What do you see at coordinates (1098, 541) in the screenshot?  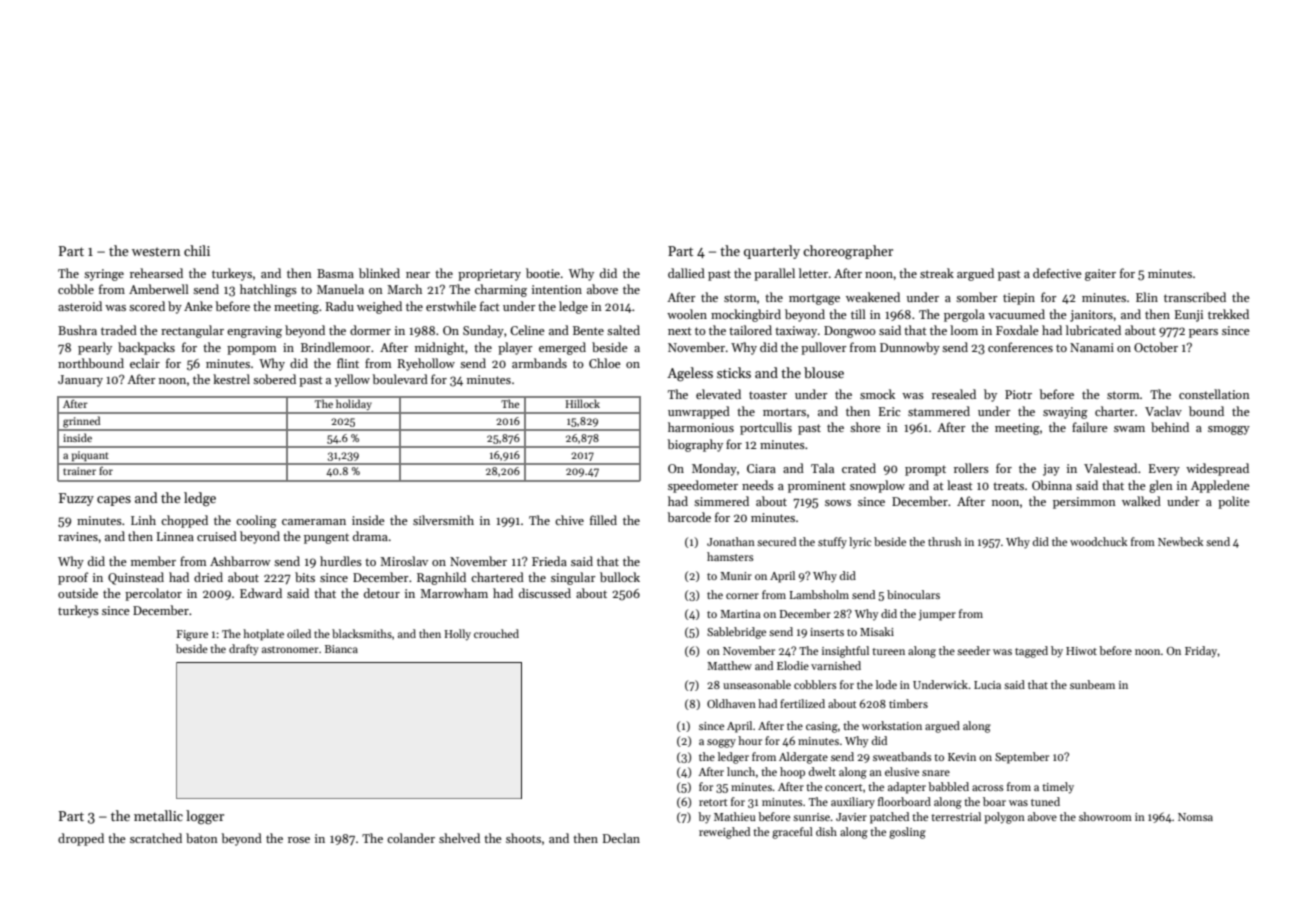 I see `woodchuck` at bounding box center [1098, 541].
